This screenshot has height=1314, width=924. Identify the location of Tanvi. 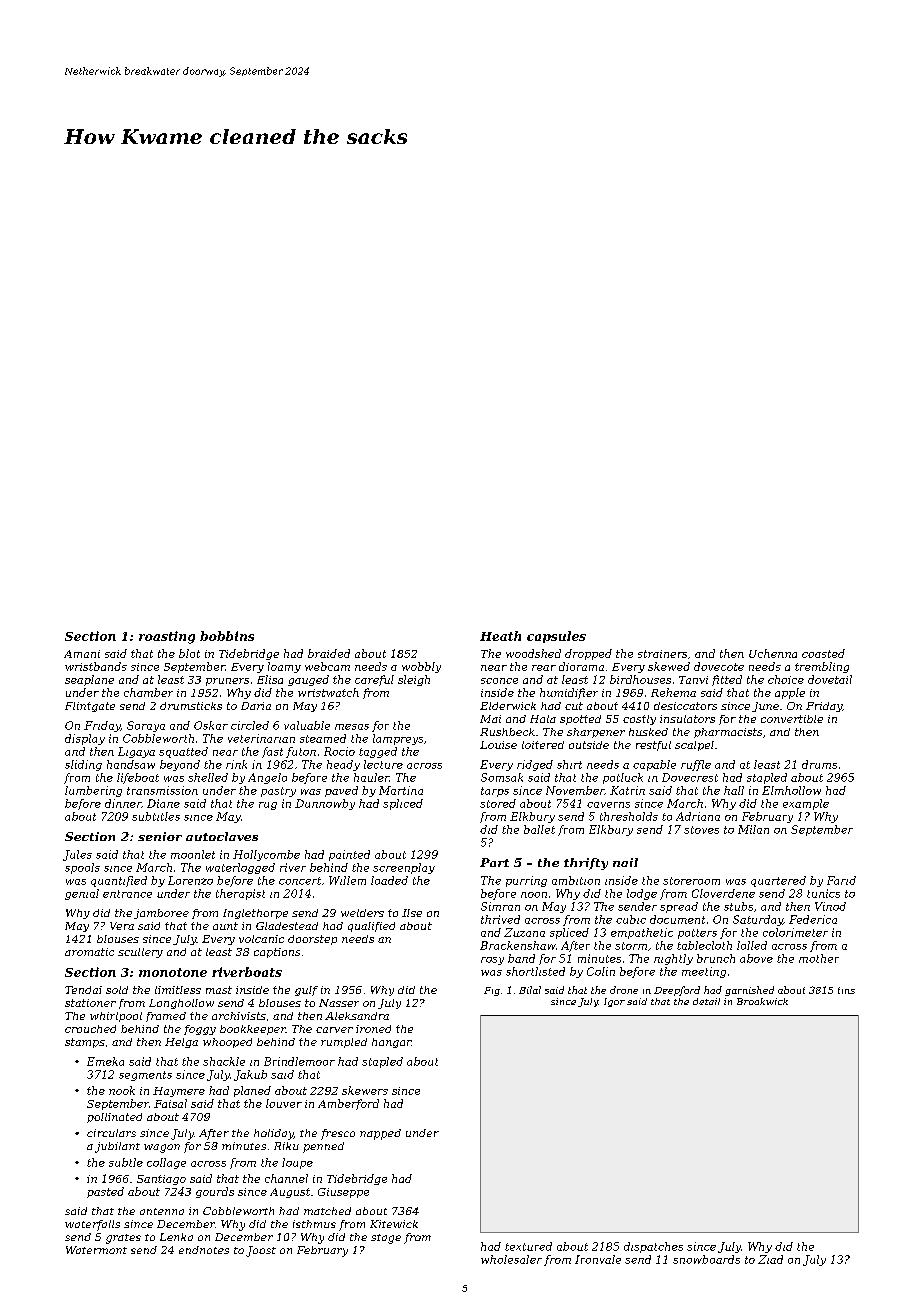
(693, 680).
